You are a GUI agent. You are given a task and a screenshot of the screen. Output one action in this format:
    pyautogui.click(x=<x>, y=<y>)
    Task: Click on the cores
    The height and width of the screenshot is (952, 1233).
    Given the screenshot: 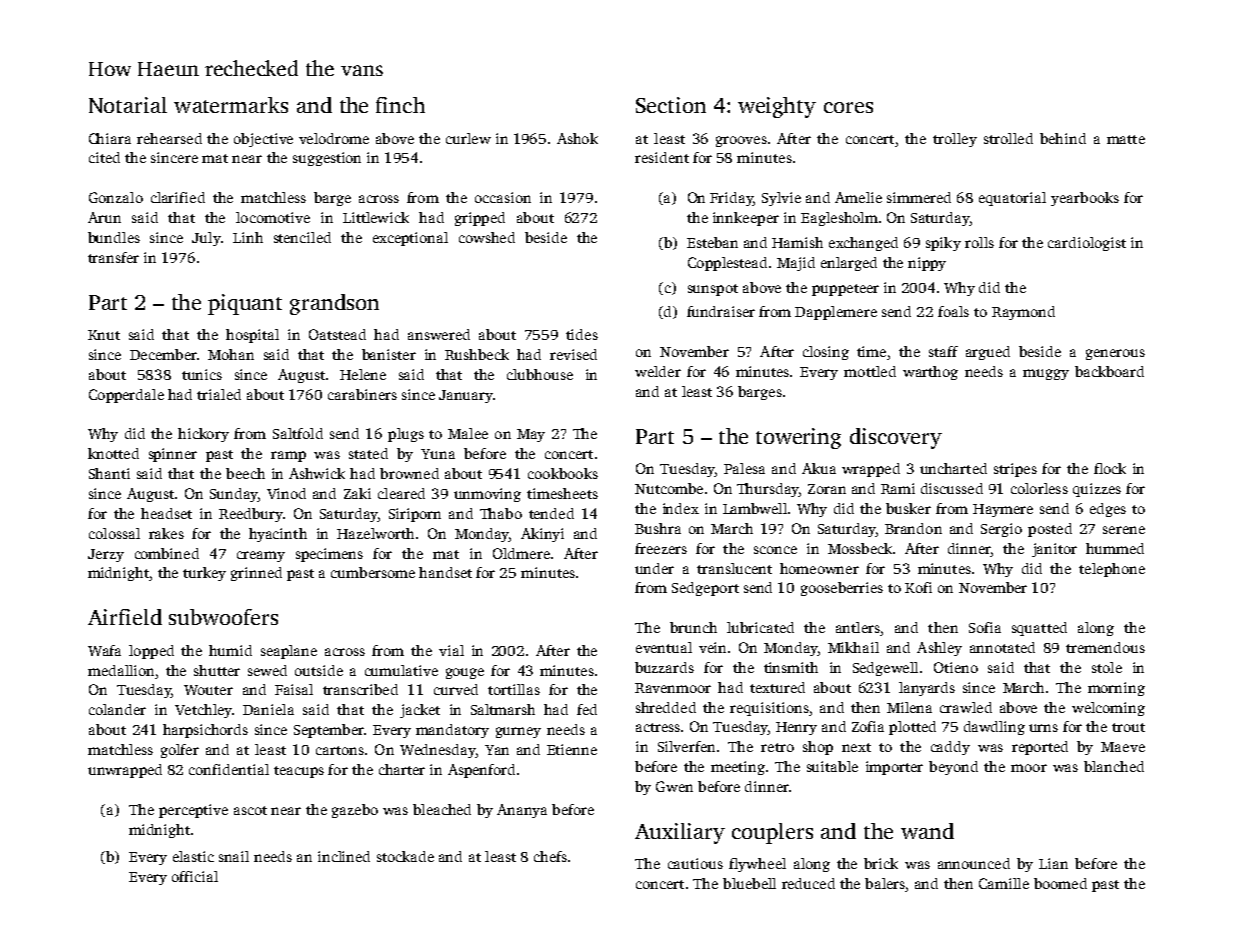 What is the action you would take?
    pyautogui.click(x=848, y=107)
